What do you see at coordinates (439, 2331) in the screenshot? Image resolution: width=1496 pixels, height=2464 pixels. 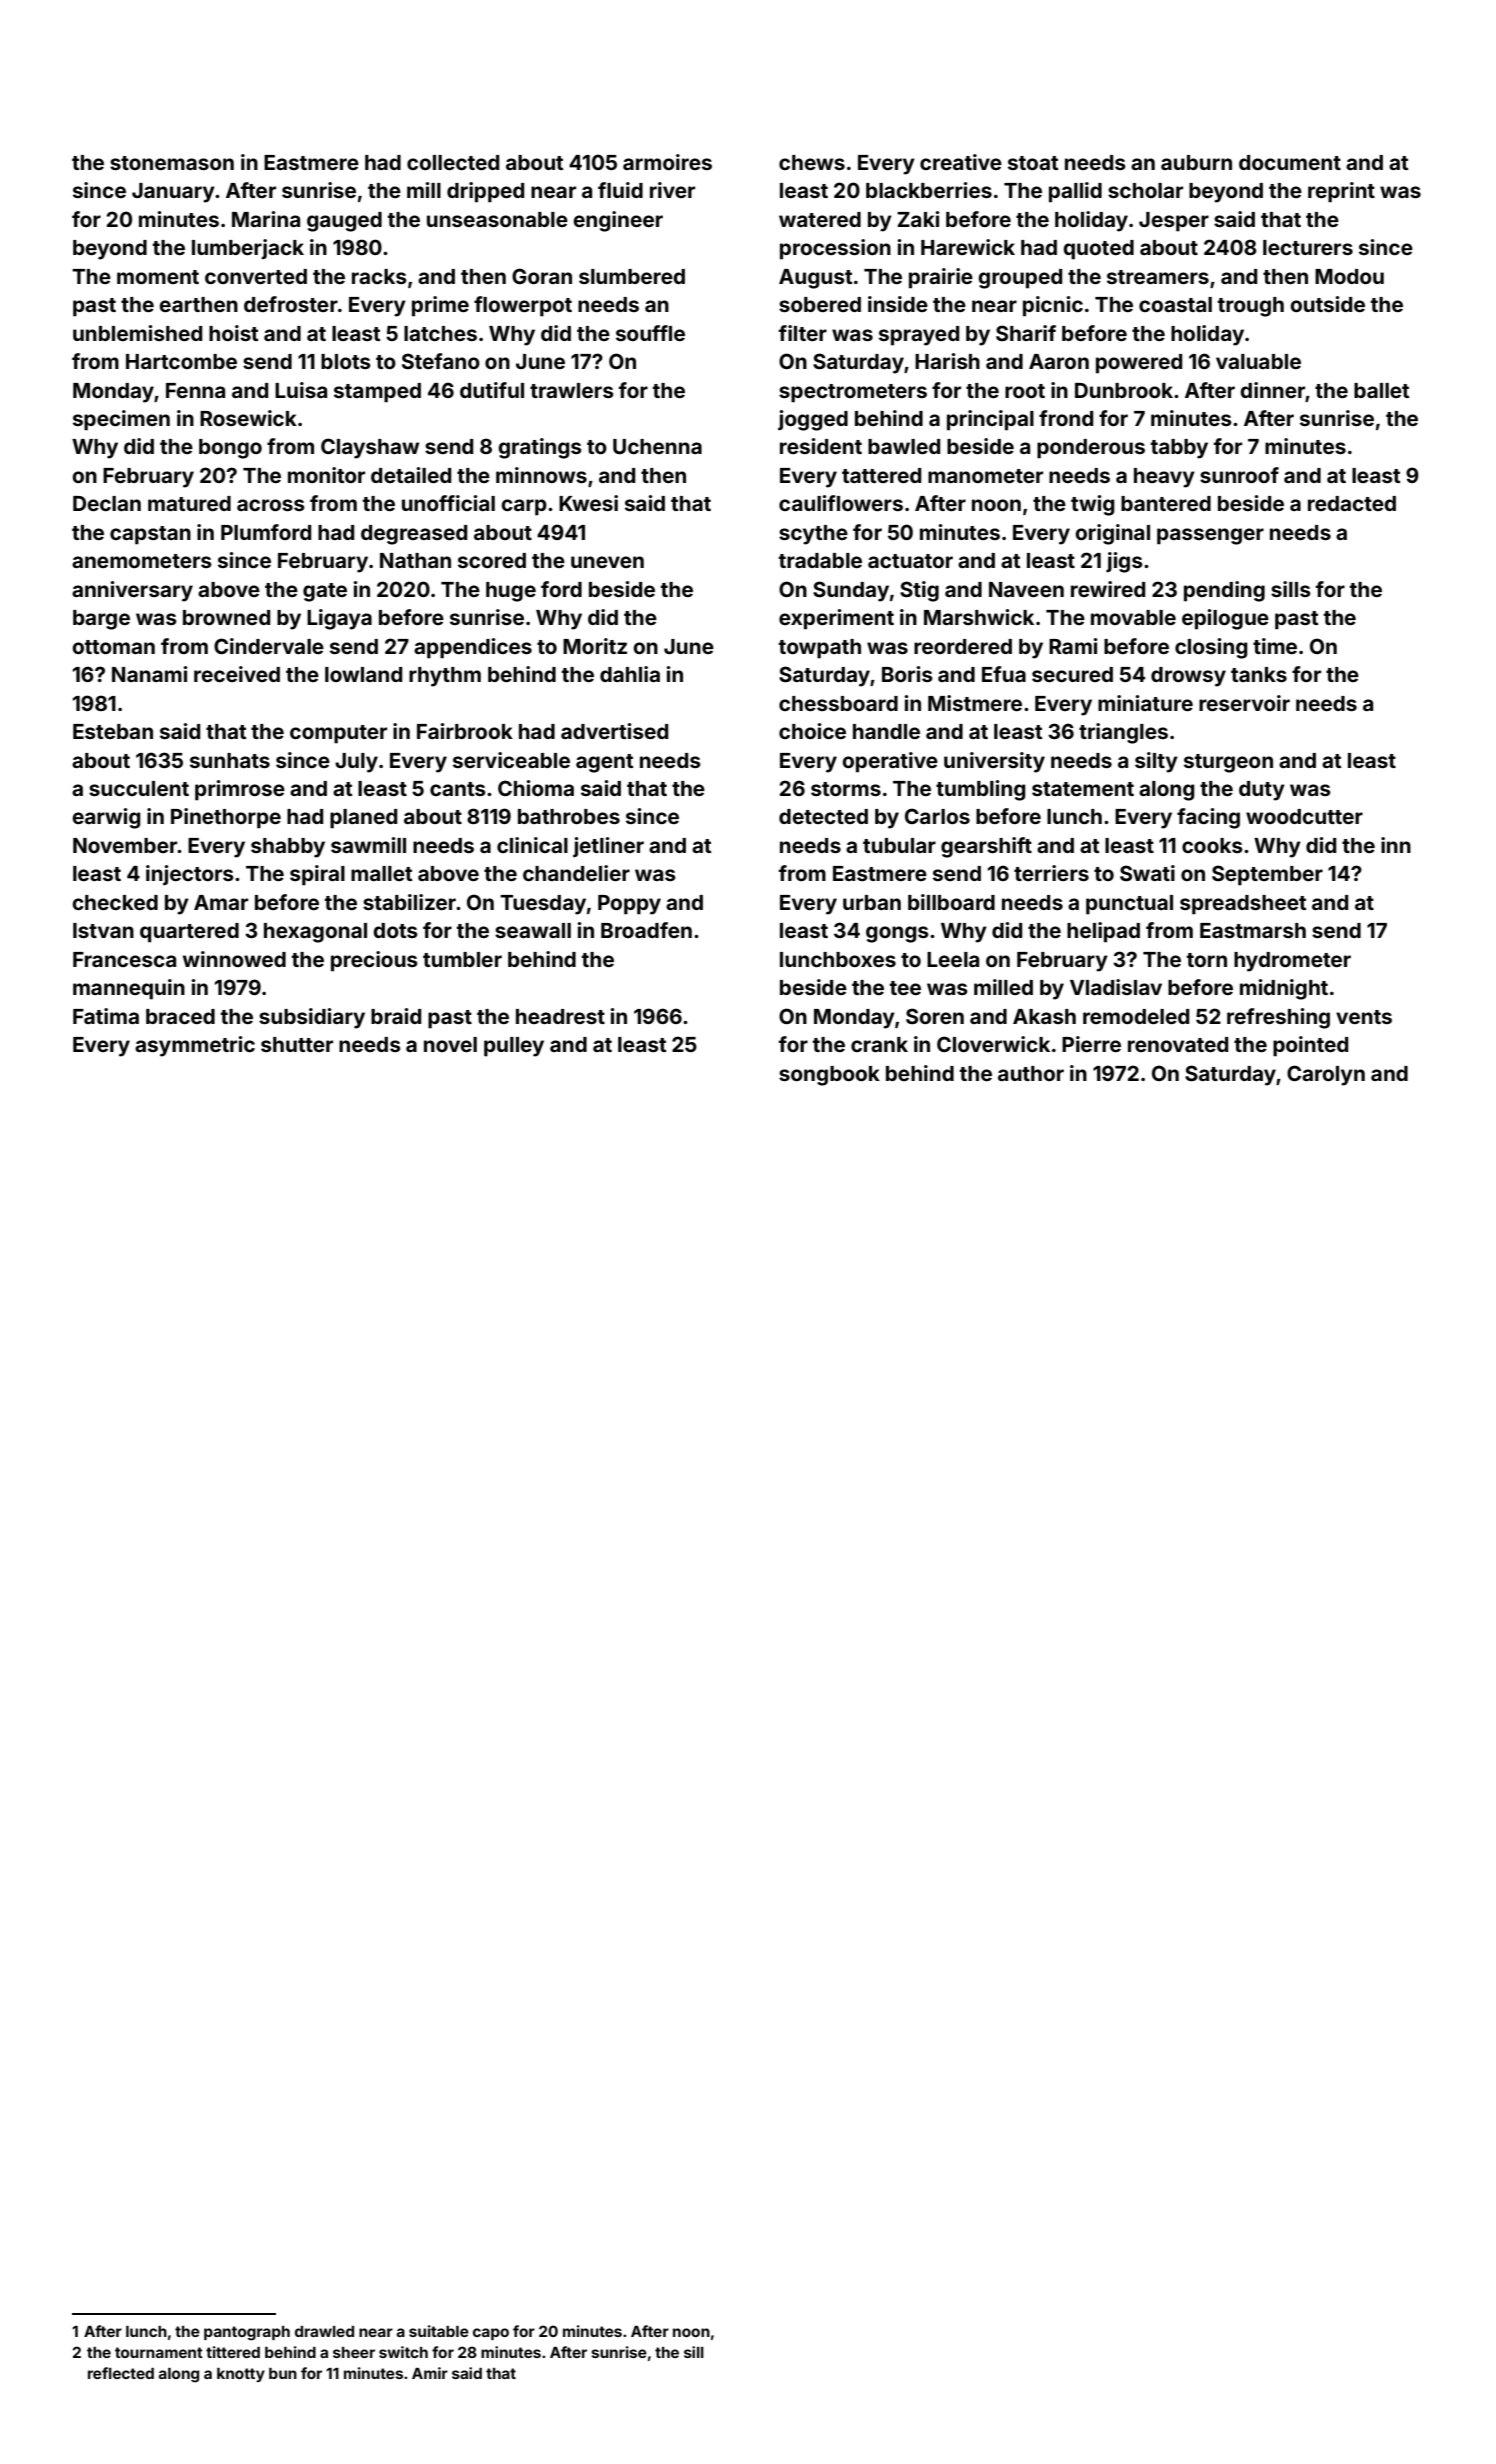 I see `suitable` at bounding box center [439, 2331].
